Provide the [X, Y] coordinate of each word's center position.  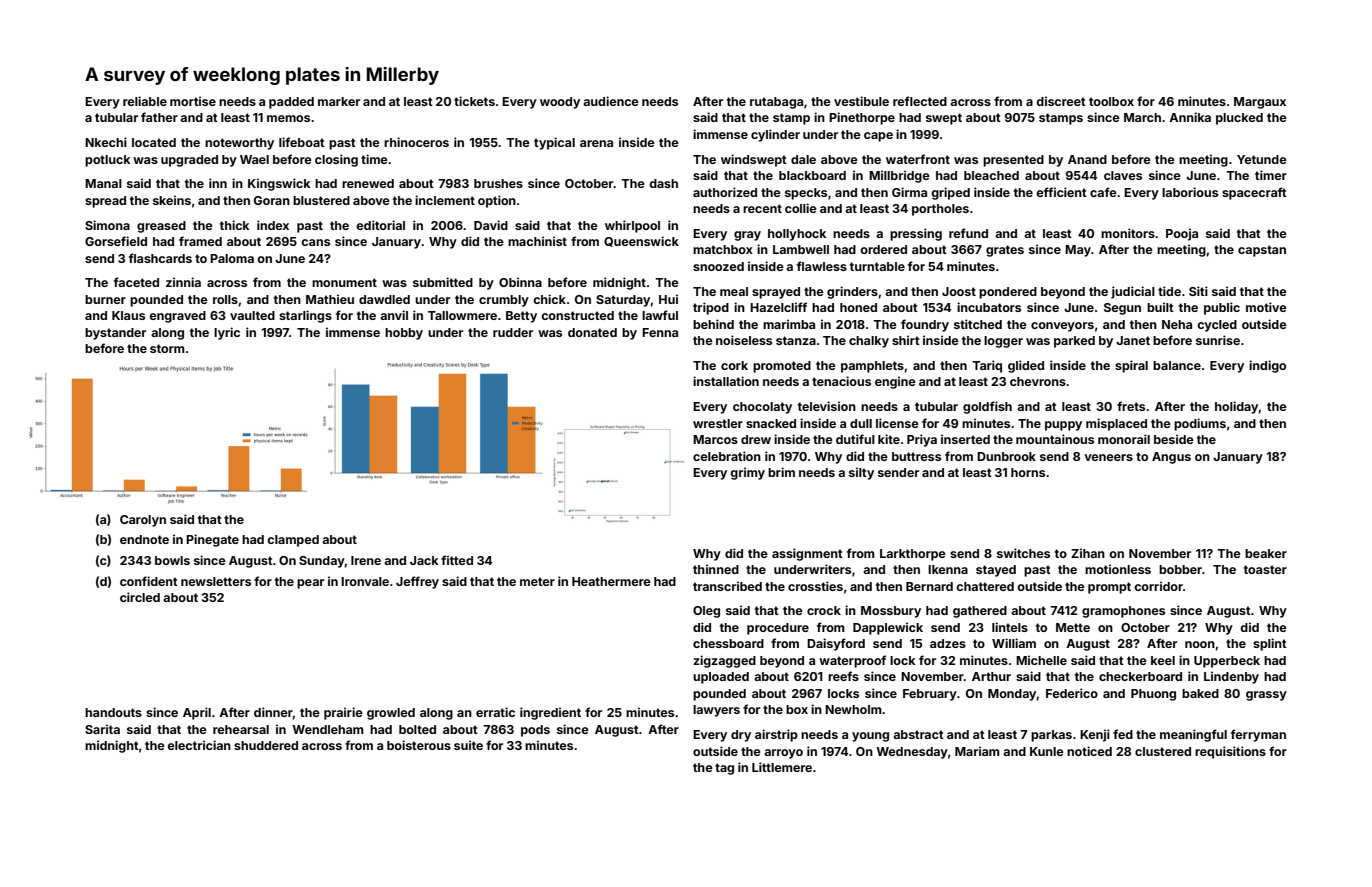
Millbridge [899, 176]
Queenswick [641, 241]
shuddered [266, 745]
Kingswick [279, 184]
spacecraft [1254, 193]
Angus [1171, 458]
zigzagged [724, 661]
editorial [380, 225]
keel [1163, 660]
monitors [1128, 233]
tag [724, 769]
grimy [747, 473]
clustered [1163, 751]
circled [140, 597]
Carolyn [143, 521]
